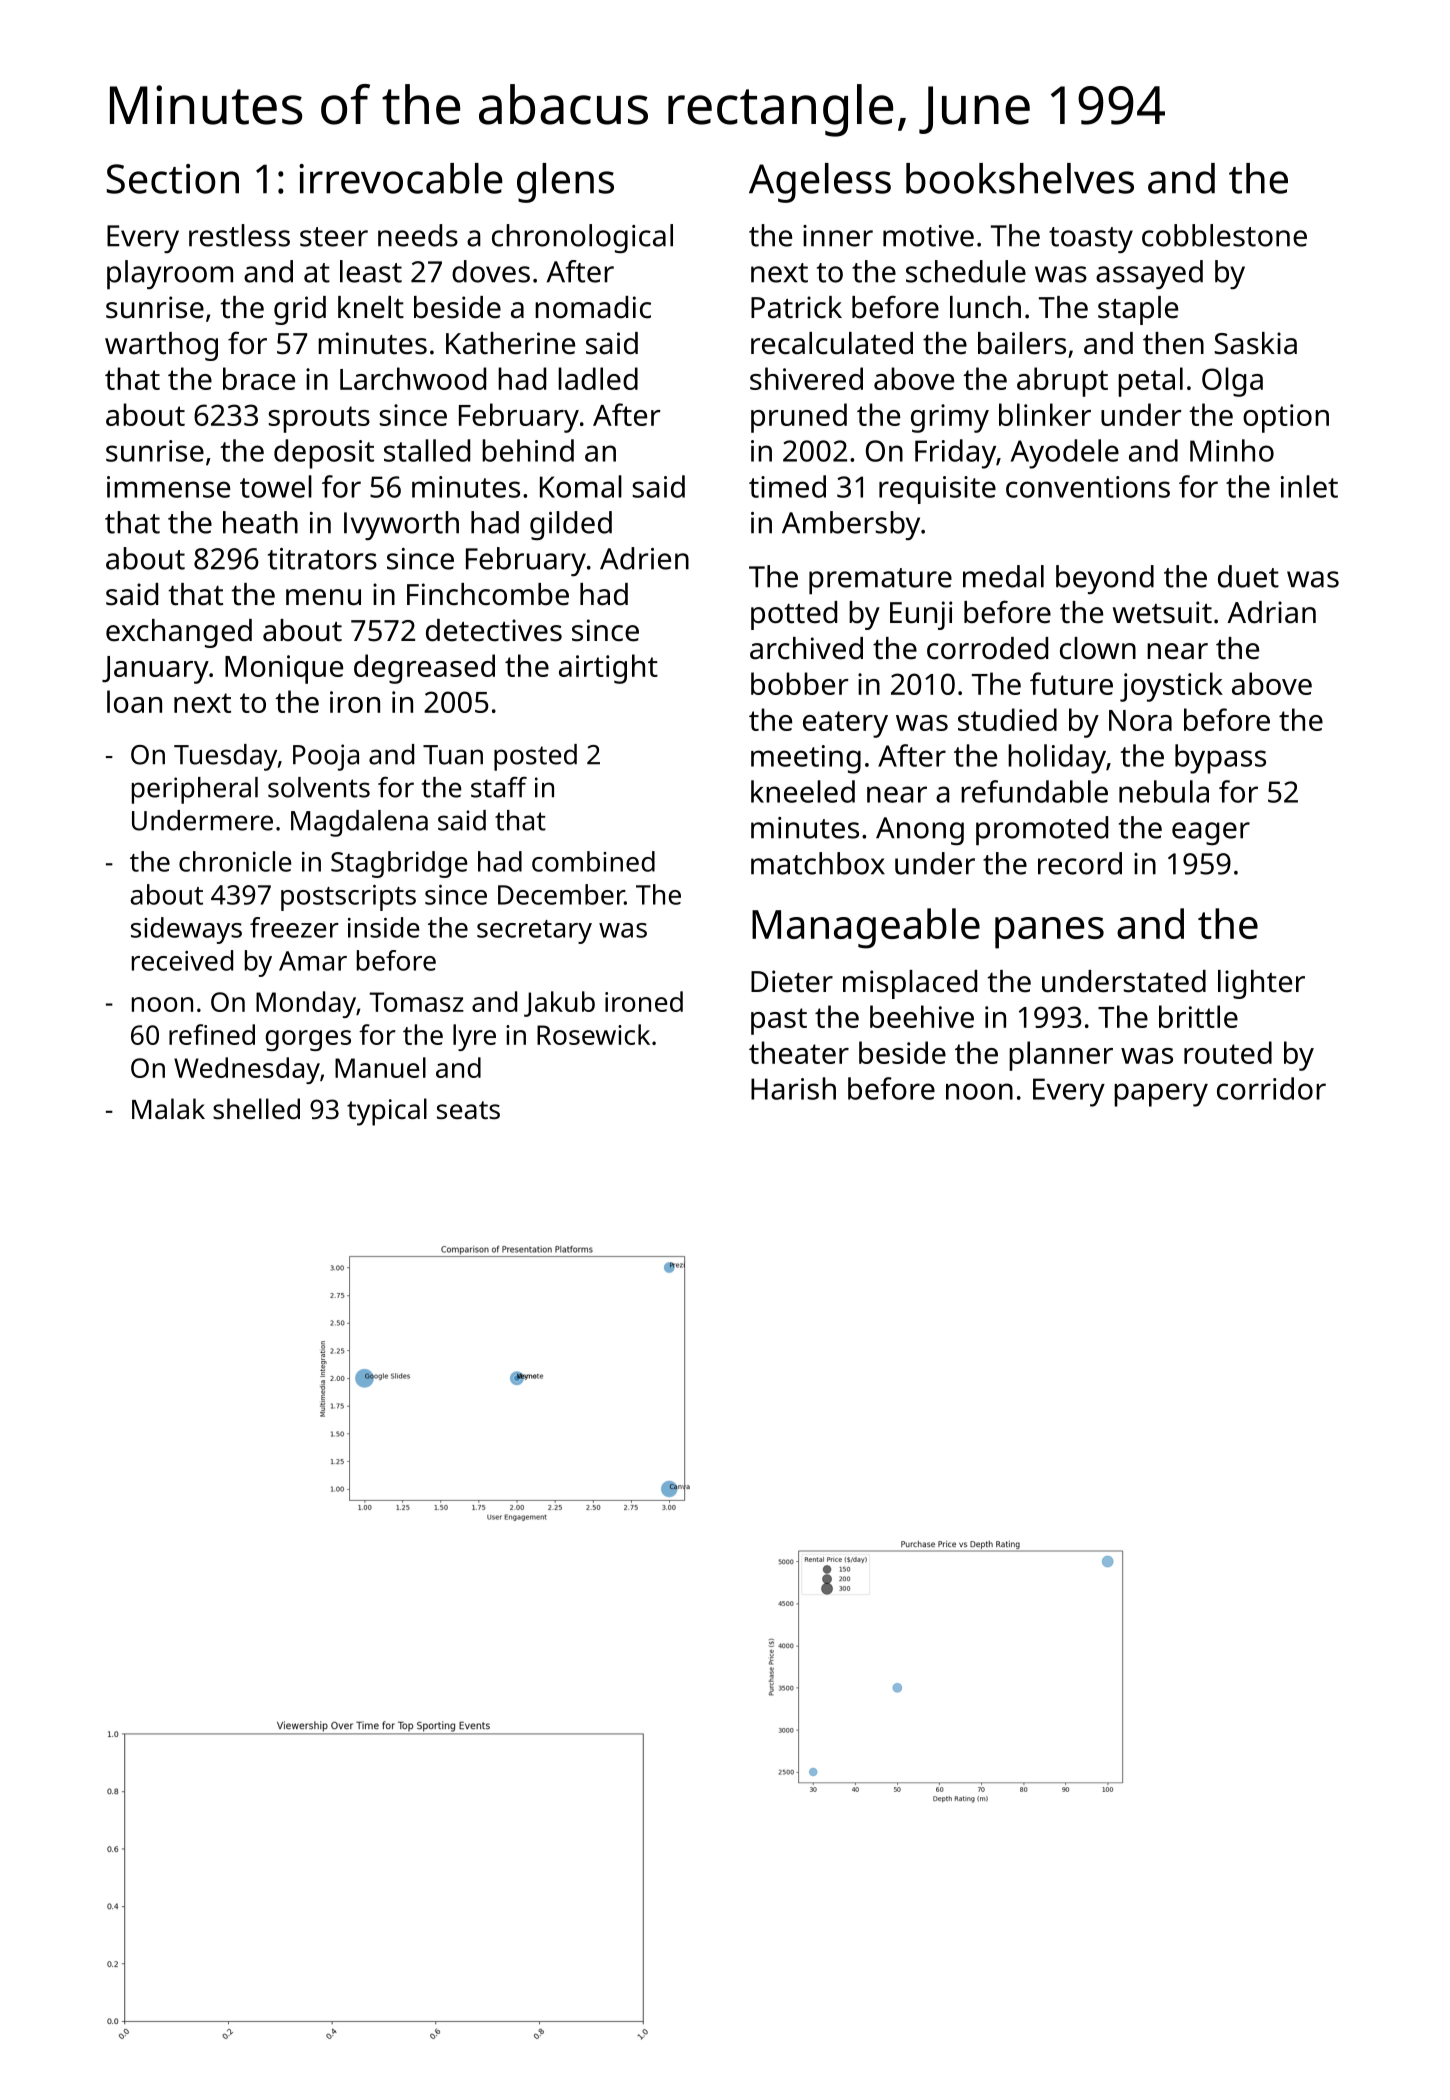 This screenshot has width=1450, height=2100. Describe the element at coordinates (534, 932) in the screenshot. I see `secretary` at that location.
